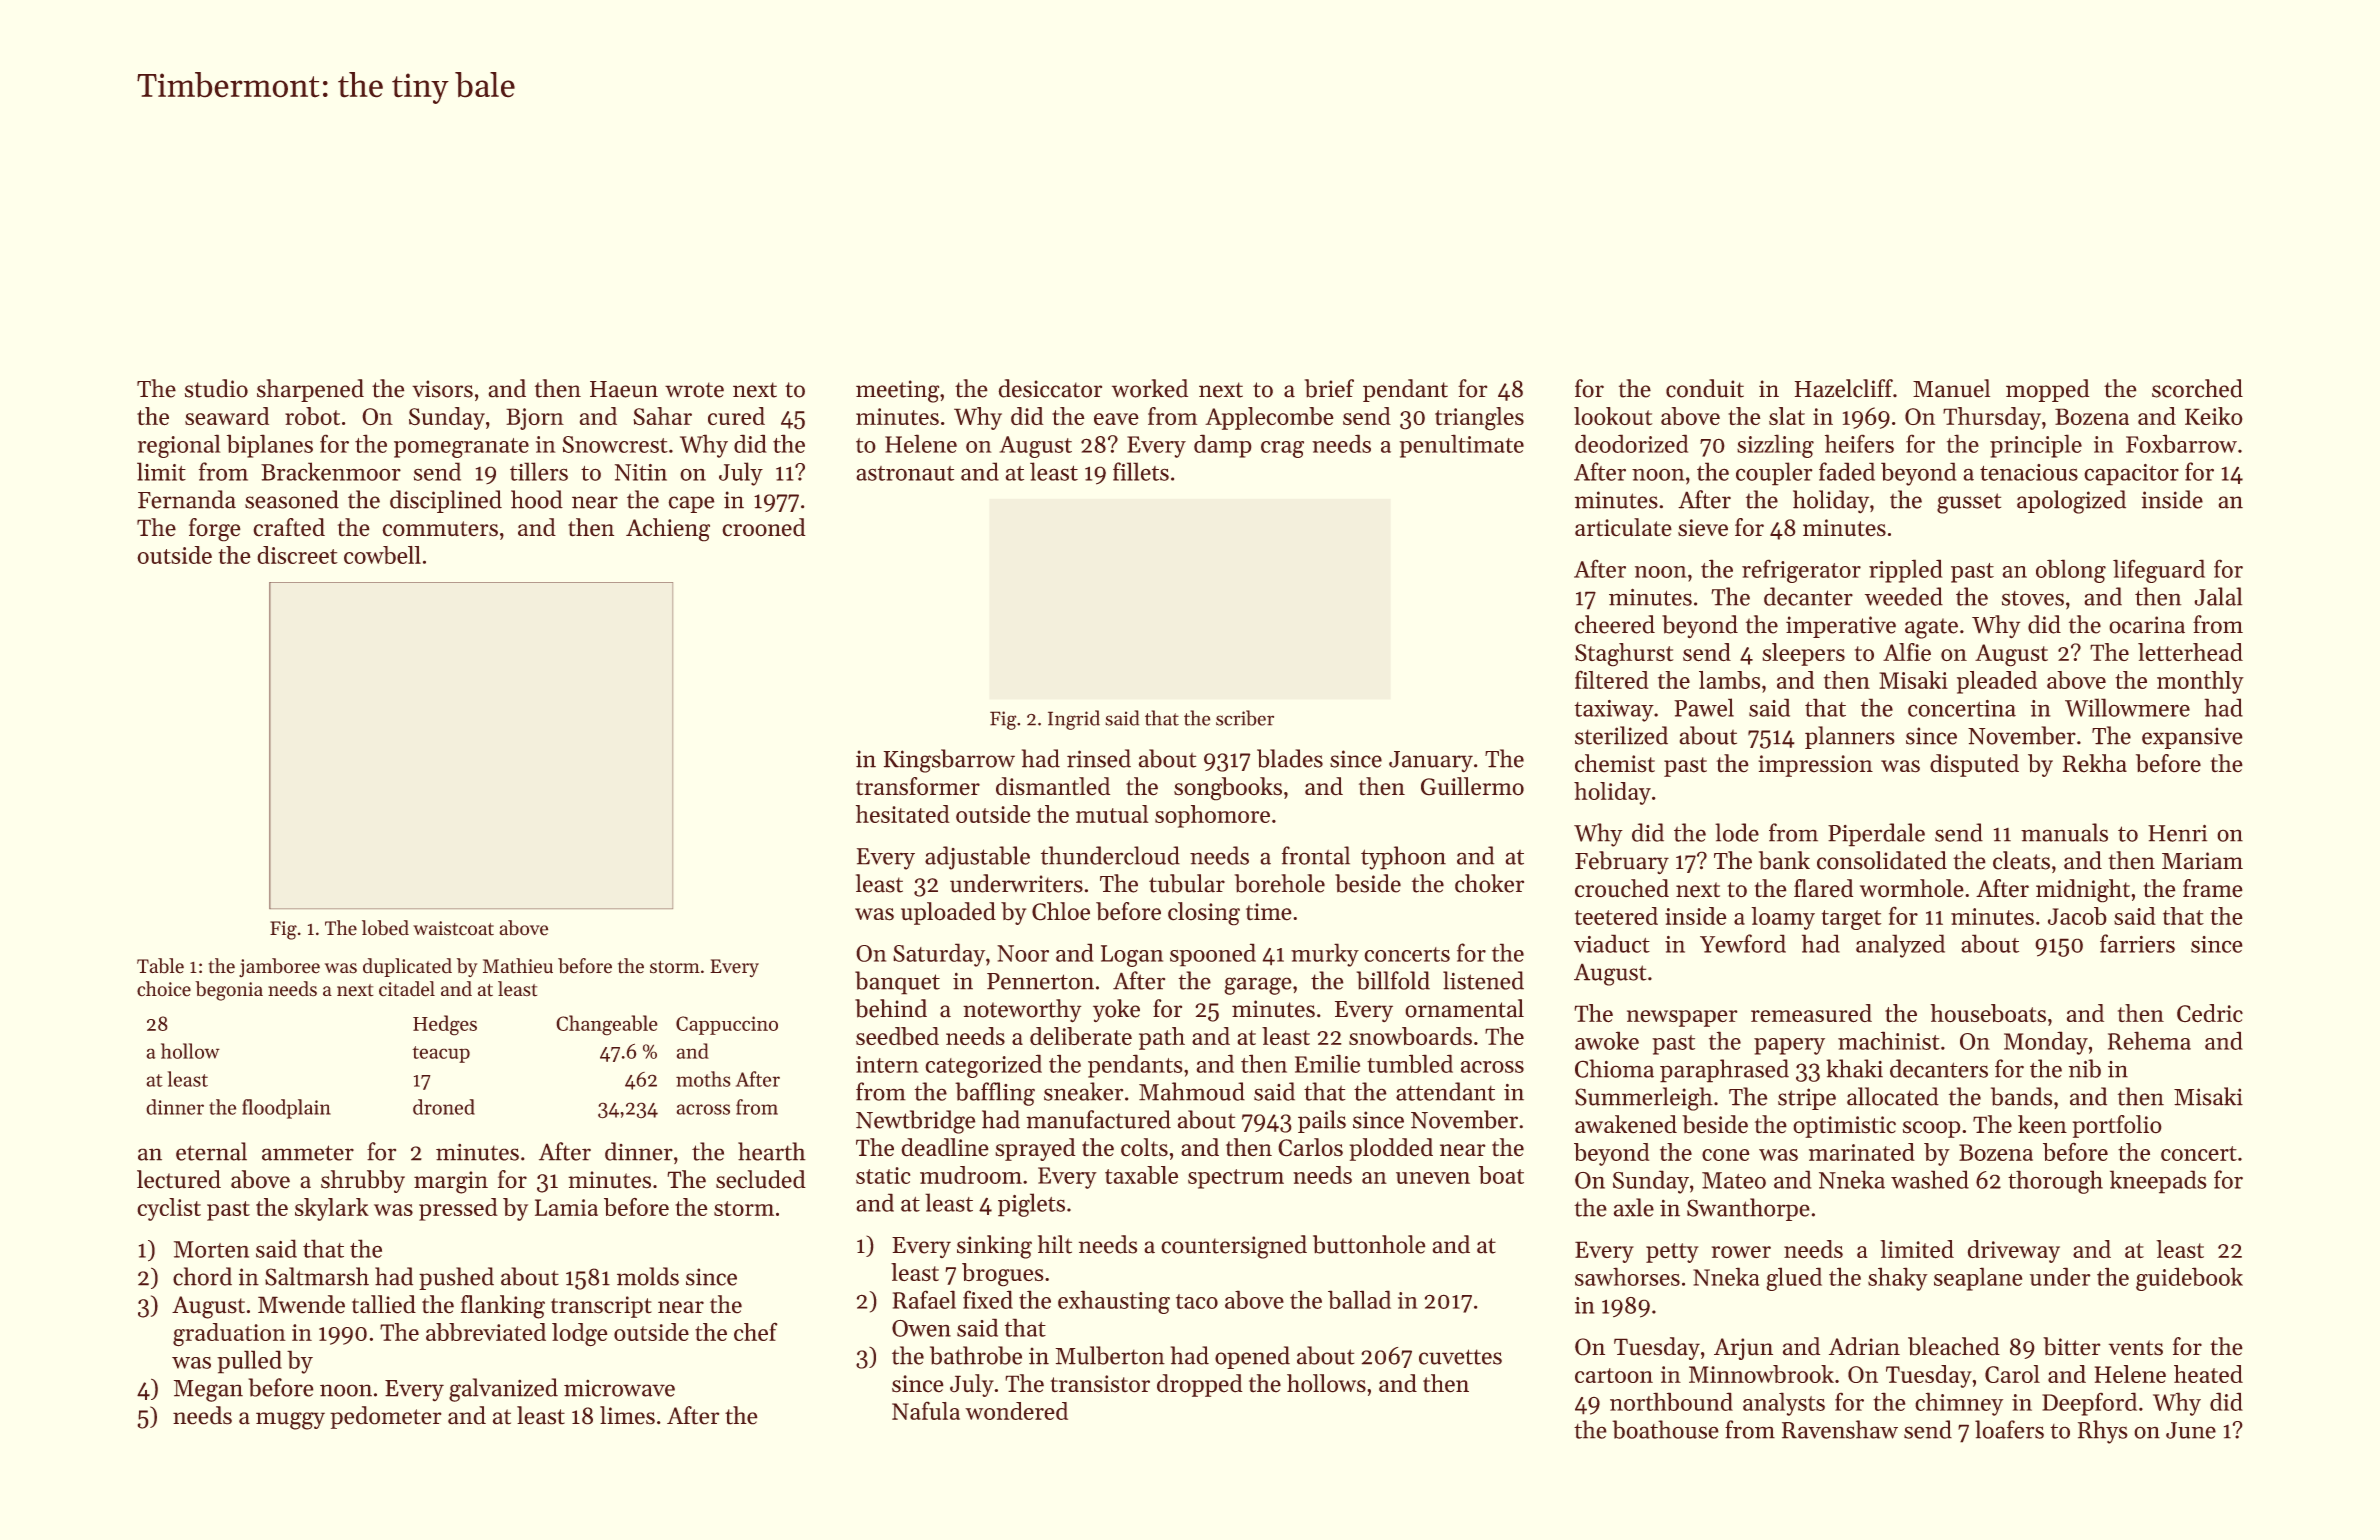 Image resolution: width=2380 pixels, height=1540 pixels. Describe the element at coordinates (2190, 652) in the image. I see `letterhead` at that location.
